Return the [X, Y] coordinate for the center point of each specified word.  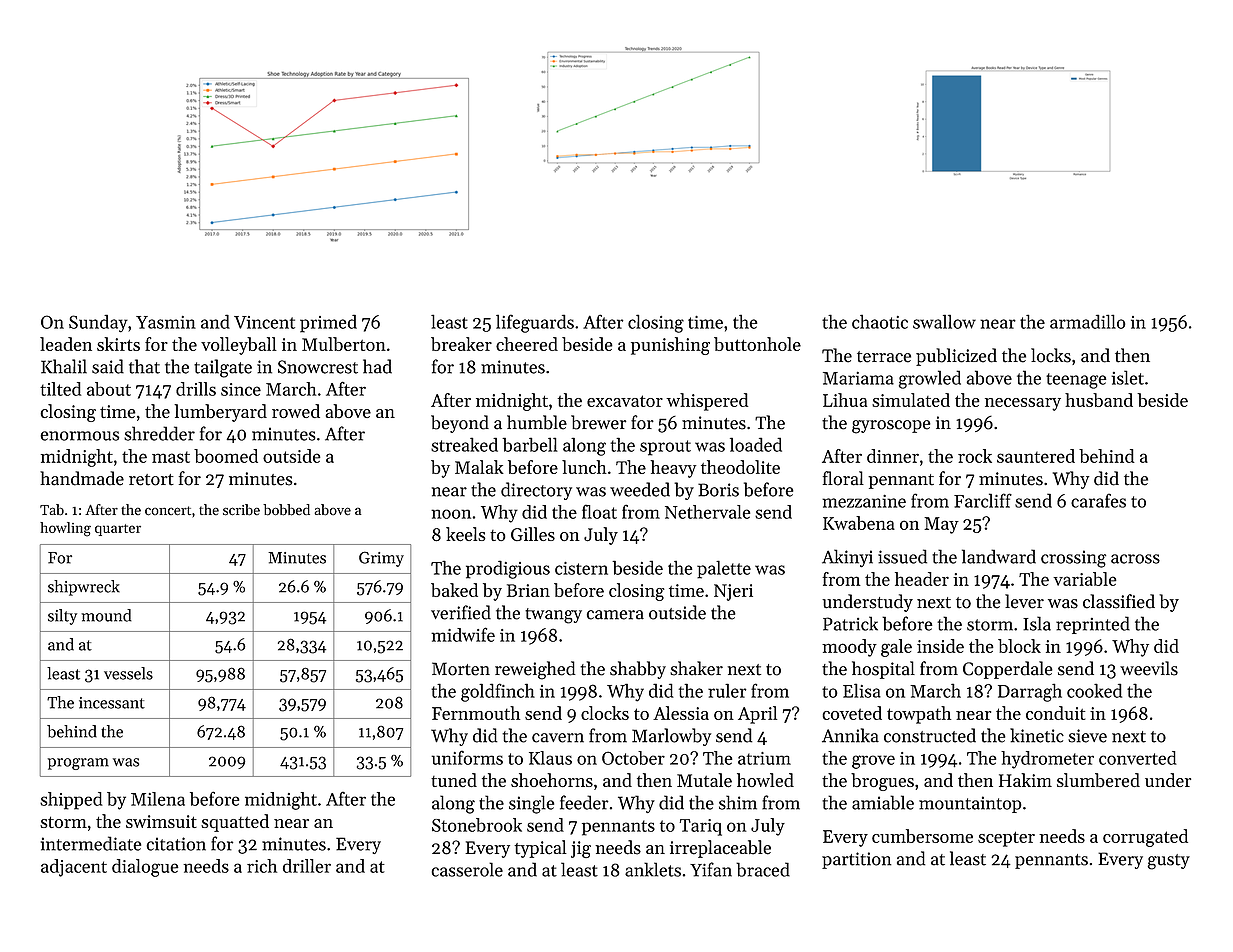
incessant [112, 703]
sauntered [1036, 456]
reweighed [535, 670]
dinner [893, 456]
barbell [530, 444]
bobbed [286, 510]
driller [307, 866]
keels [466, 534]
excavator [625, 401]
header [922, 579]
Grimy [381, 559]
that [144, 366]
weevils [1149, 668]
